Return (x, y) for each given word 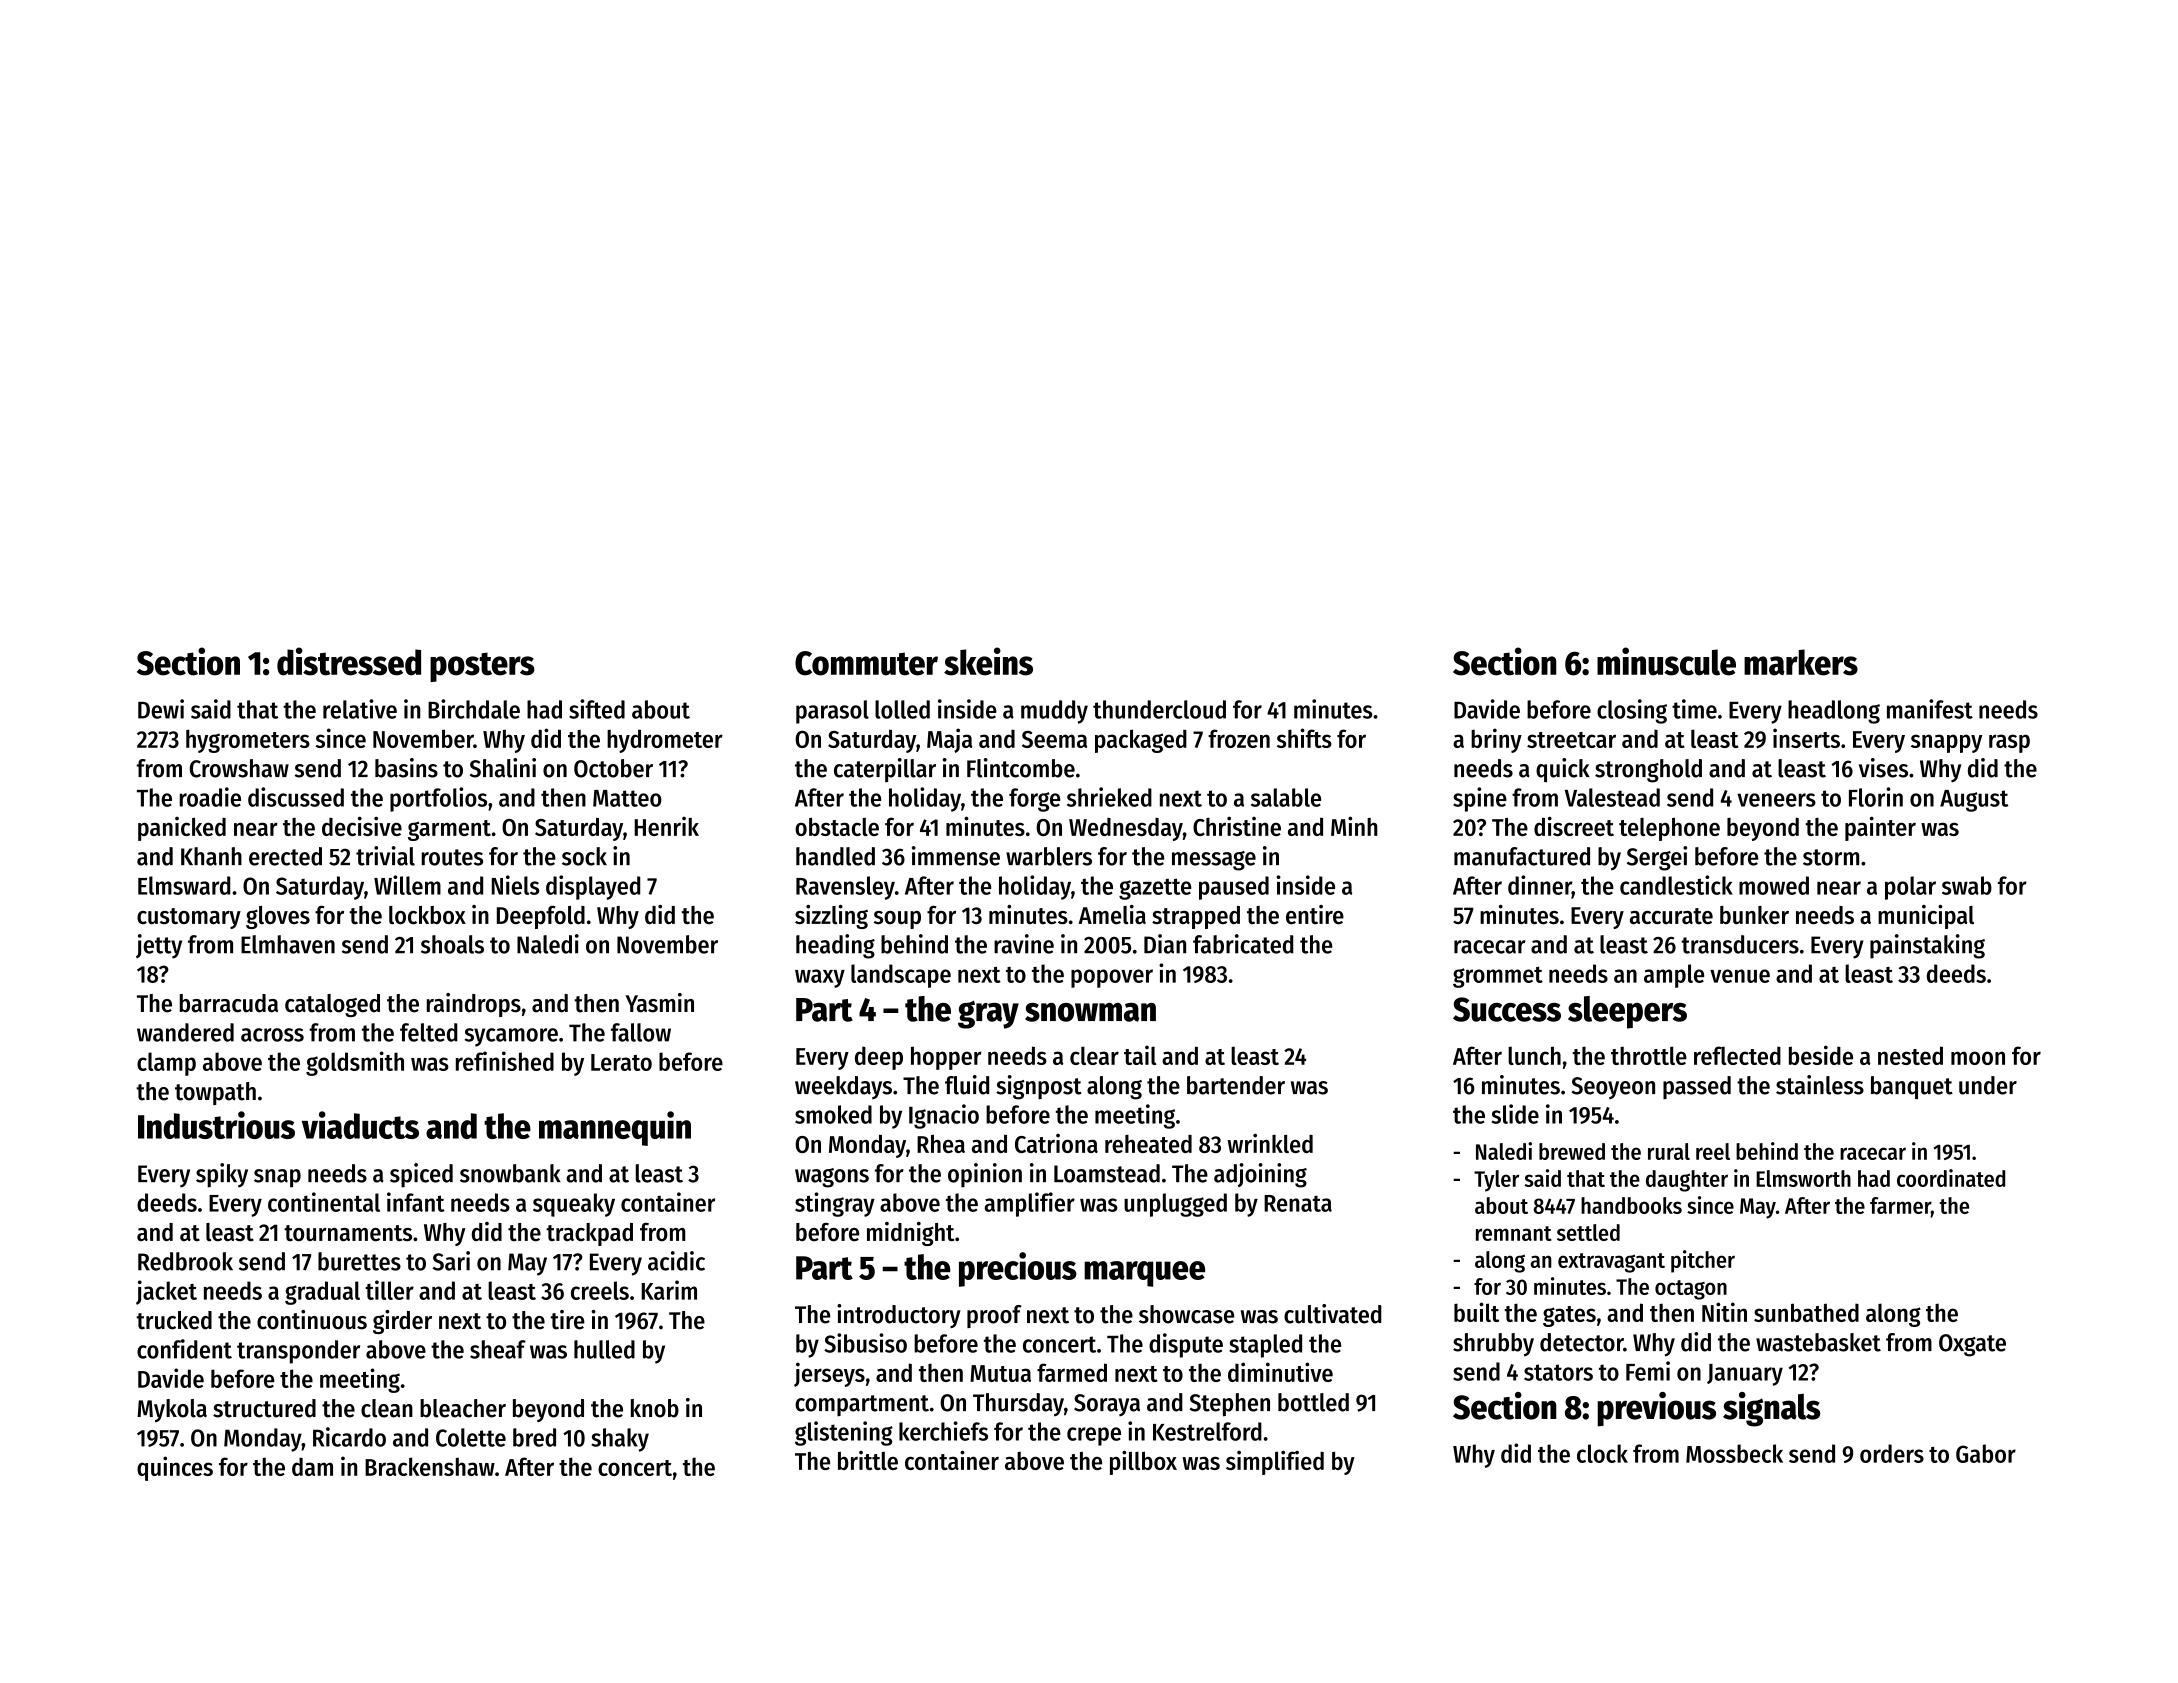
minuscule (1666, 661)
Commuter (866, 663)
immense (956, 856)
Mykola (172, 1410)
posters (482, 667)
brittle (868, 1460)
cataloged (332, 1005)
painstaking (1927, 946)
